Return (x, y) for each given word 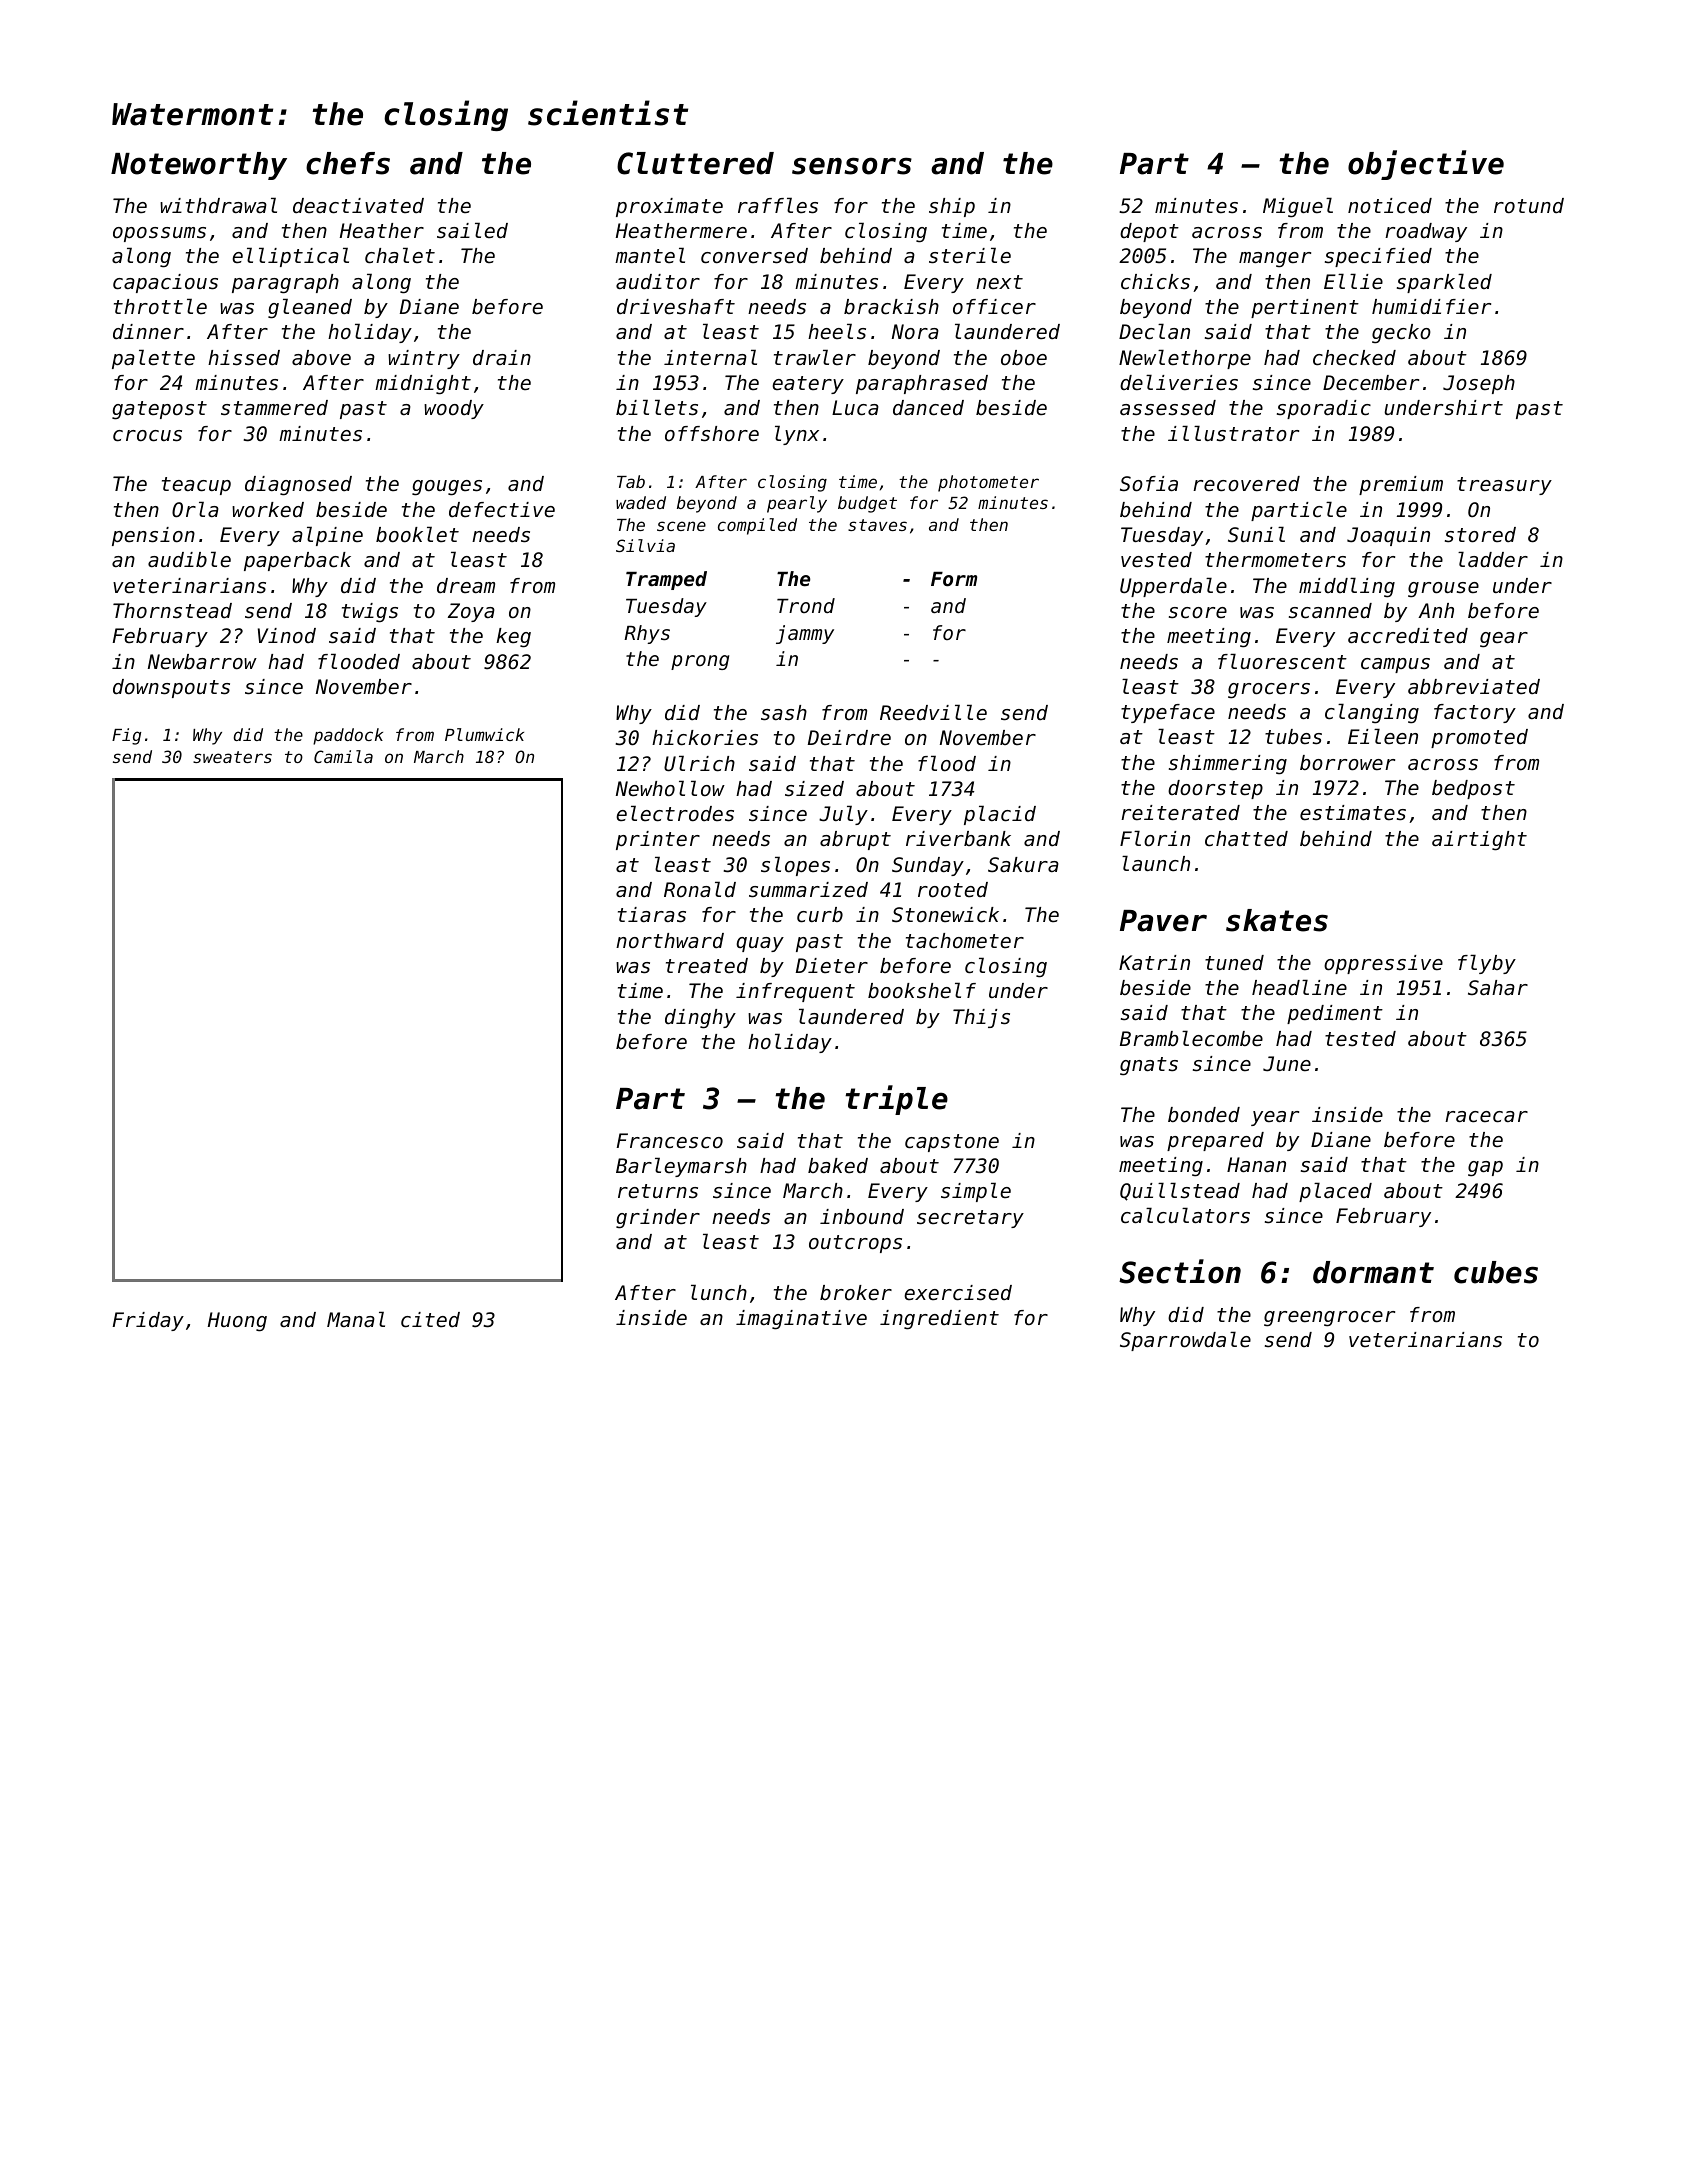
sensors (852, 166)
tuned (1234, 963)
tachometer (965, 941)
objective (1426, 165)
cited (430, 1320)
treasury (1504, 486)
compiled (757, 526)
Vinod (287, 636)
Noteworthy (199, 166)
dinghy (700, 1019)
